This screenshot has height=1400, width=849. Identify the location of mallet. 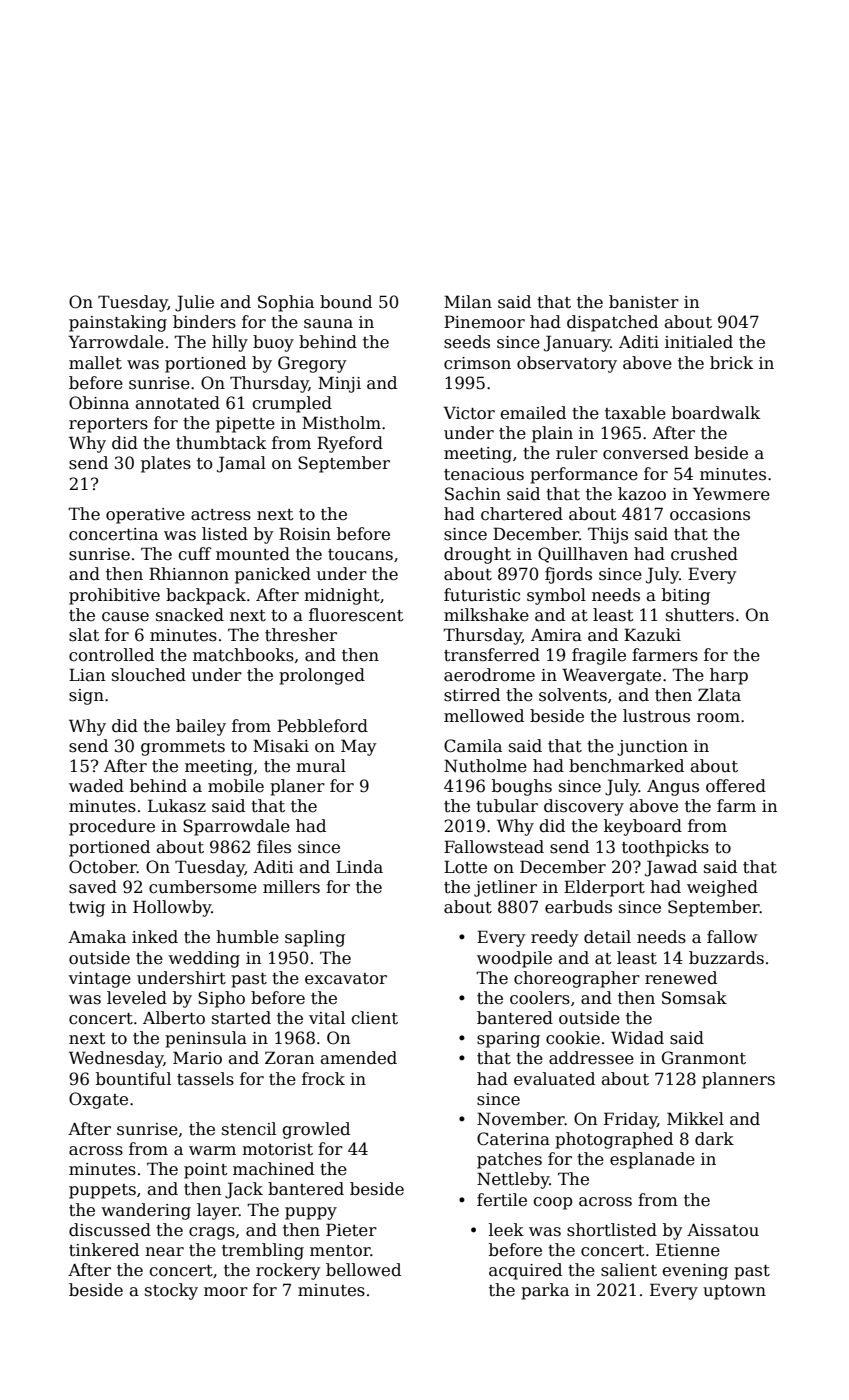
(95, 363).
